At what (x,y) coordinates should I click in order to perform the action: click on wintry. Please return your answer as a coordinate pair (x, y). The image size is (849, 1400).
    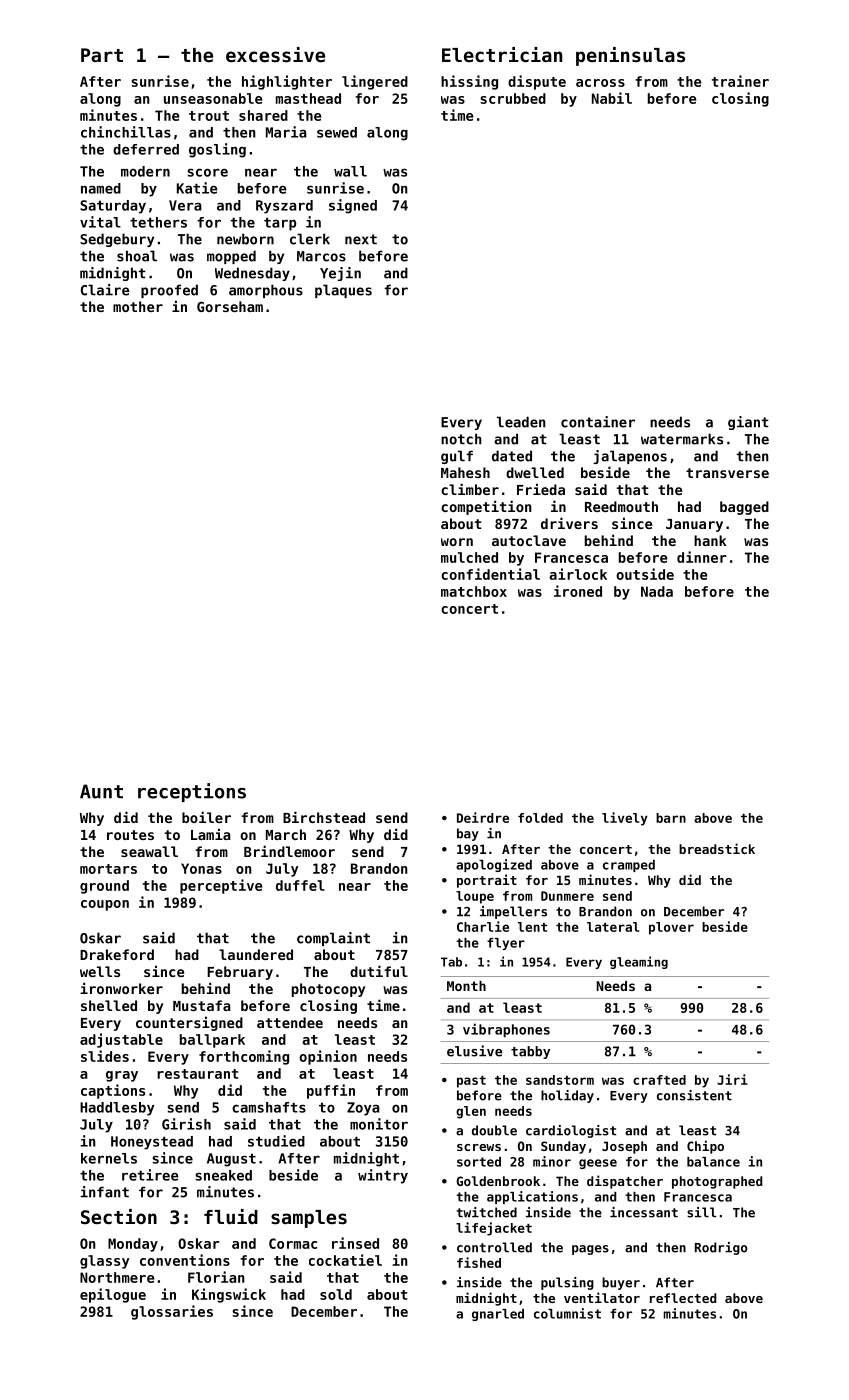
    Looking at the image, I should click on (383, 1176).
